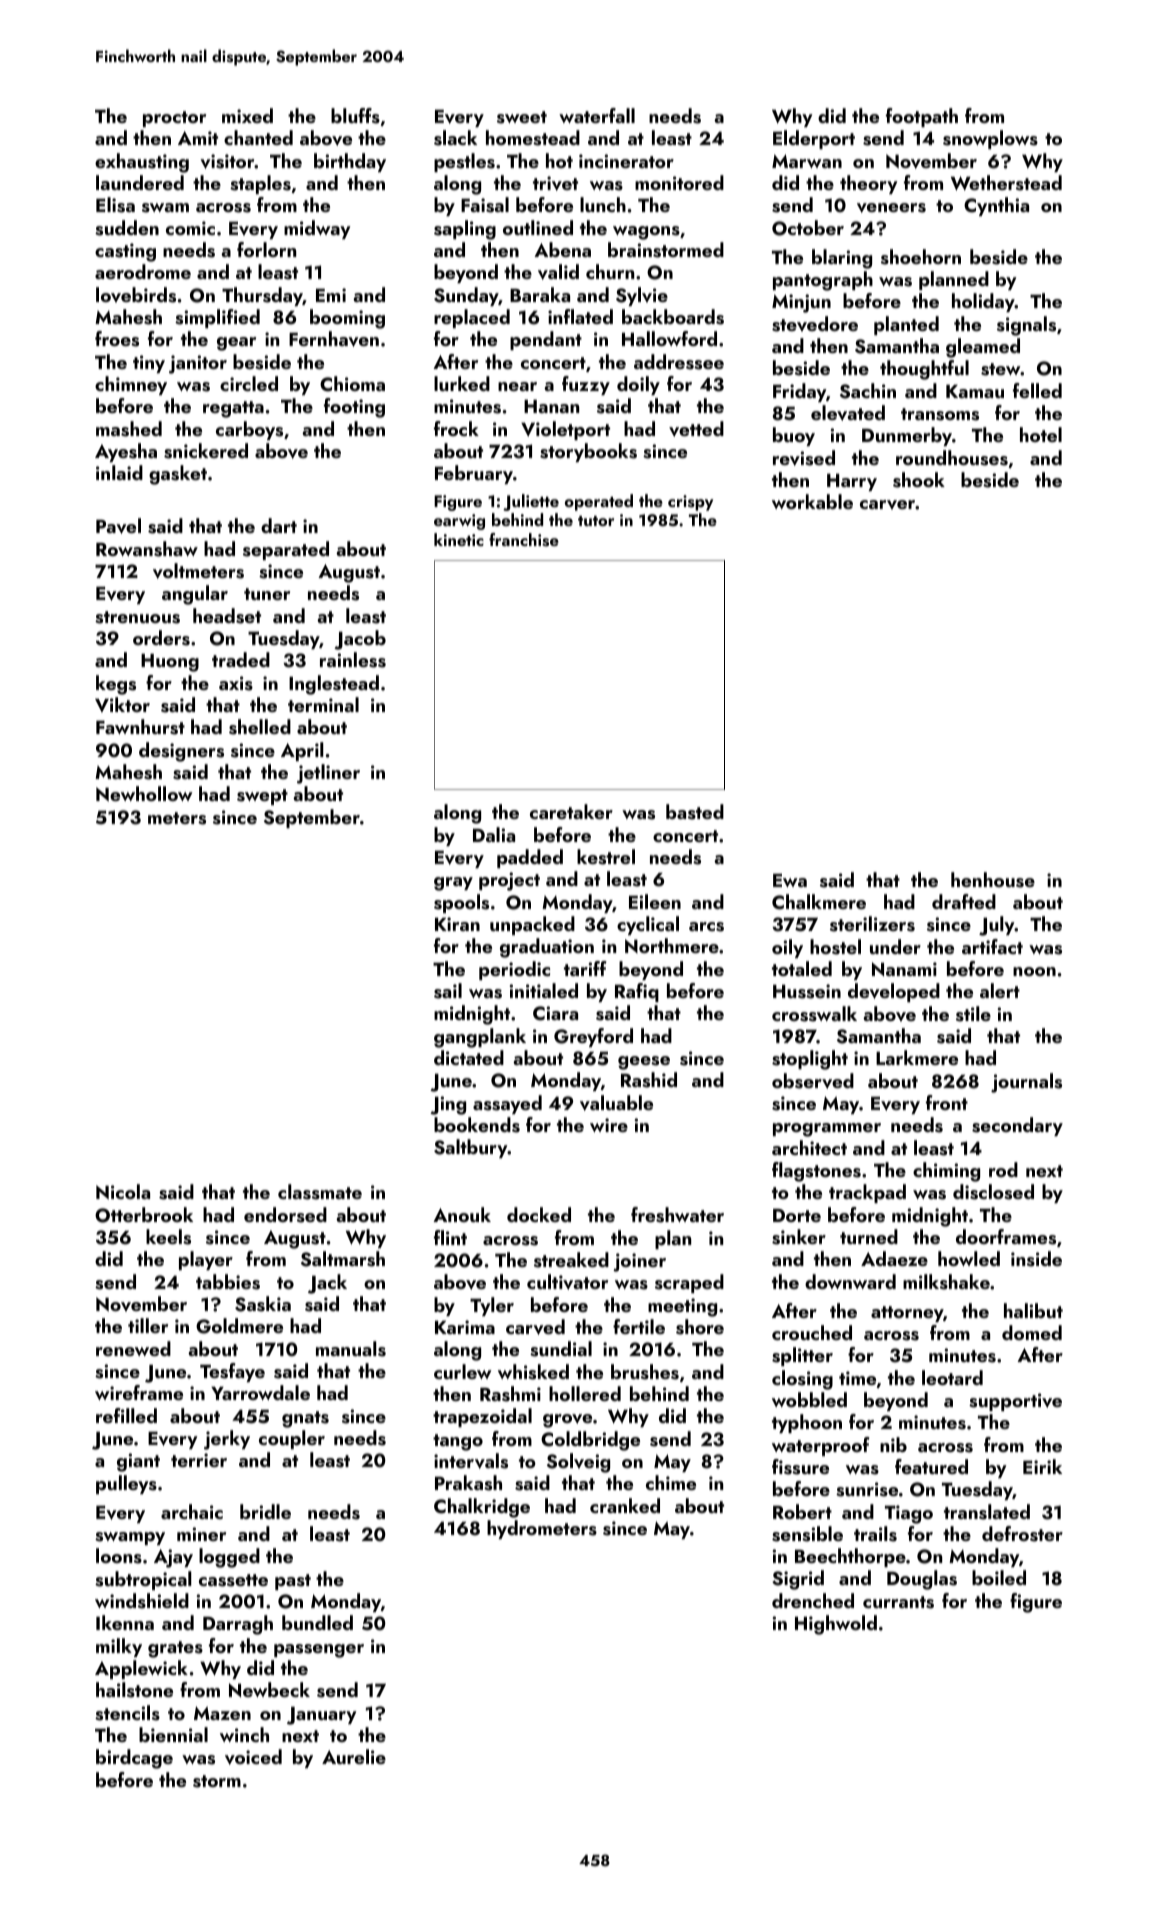  Describe the element at coordinates (532, 925) in the screenshot. I see `unpacked` at that location.
